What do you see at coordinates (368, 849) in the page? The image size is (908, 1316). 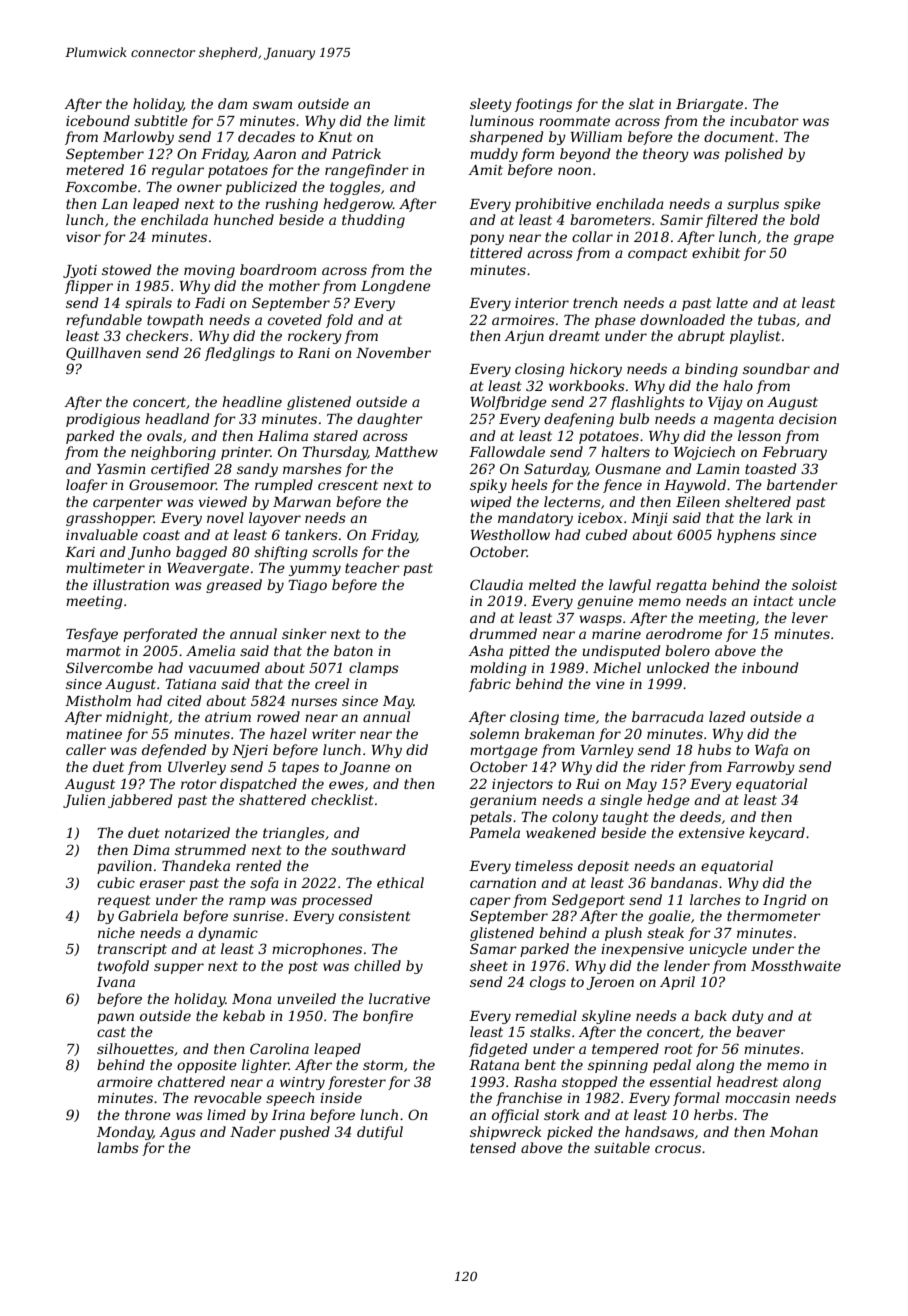 I see `southward` at bounding box center [368, 849].
